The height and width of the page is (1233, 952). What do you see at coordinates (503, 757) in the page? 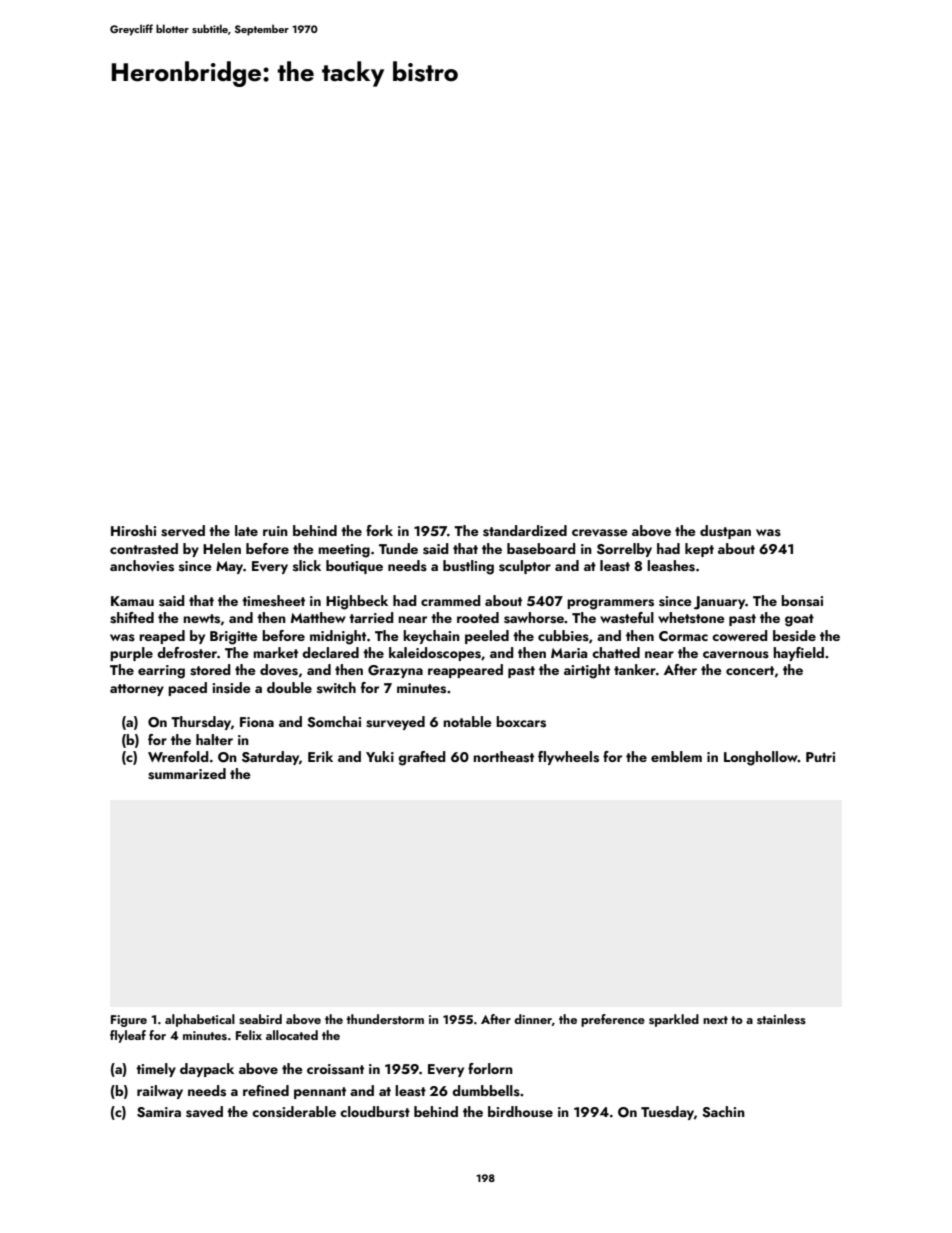
I see `northeast` at bounding box center [503, 757].
